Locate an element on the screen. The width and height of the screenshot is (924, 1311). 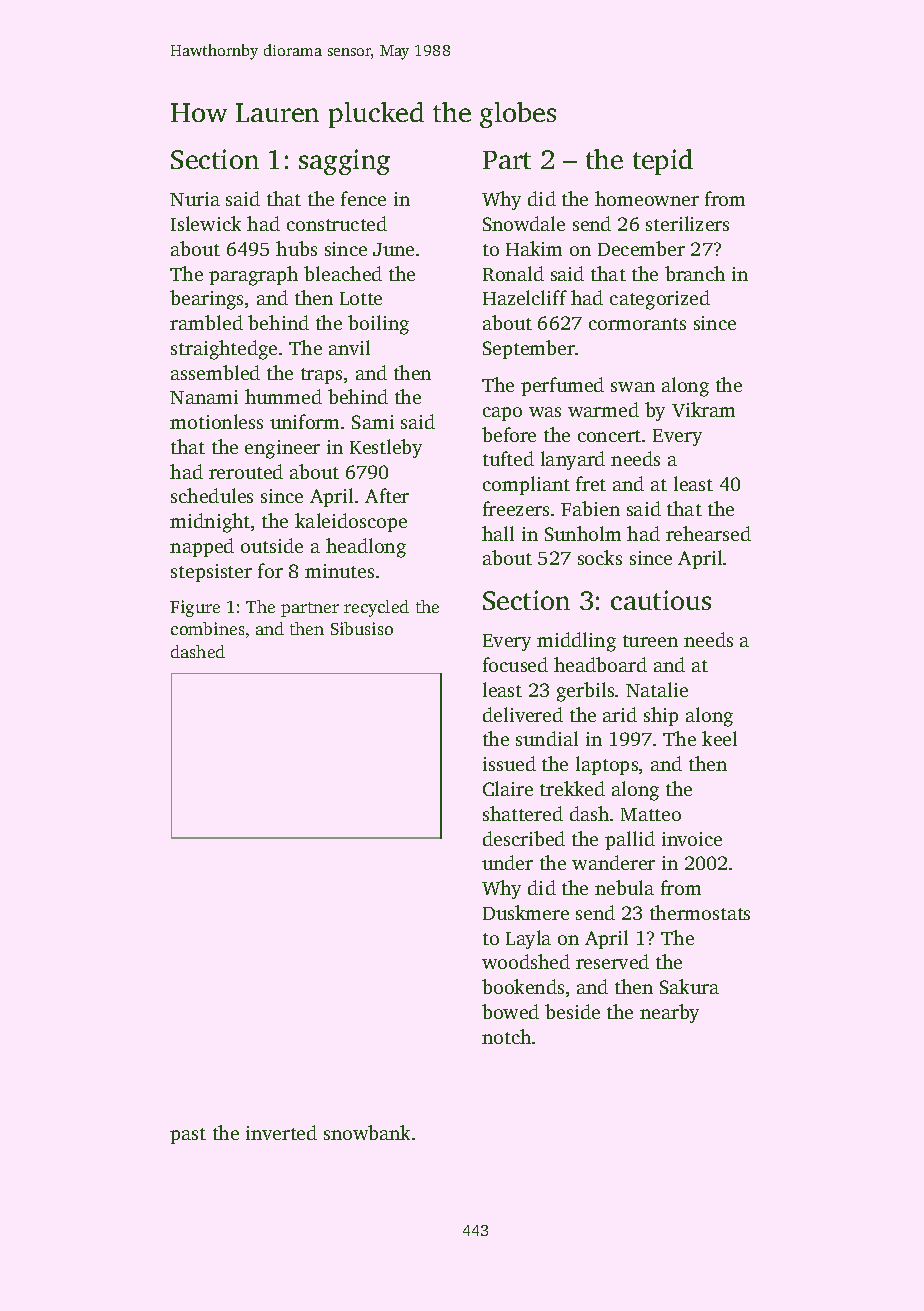
recycled is located at coordinates (376, 608).
